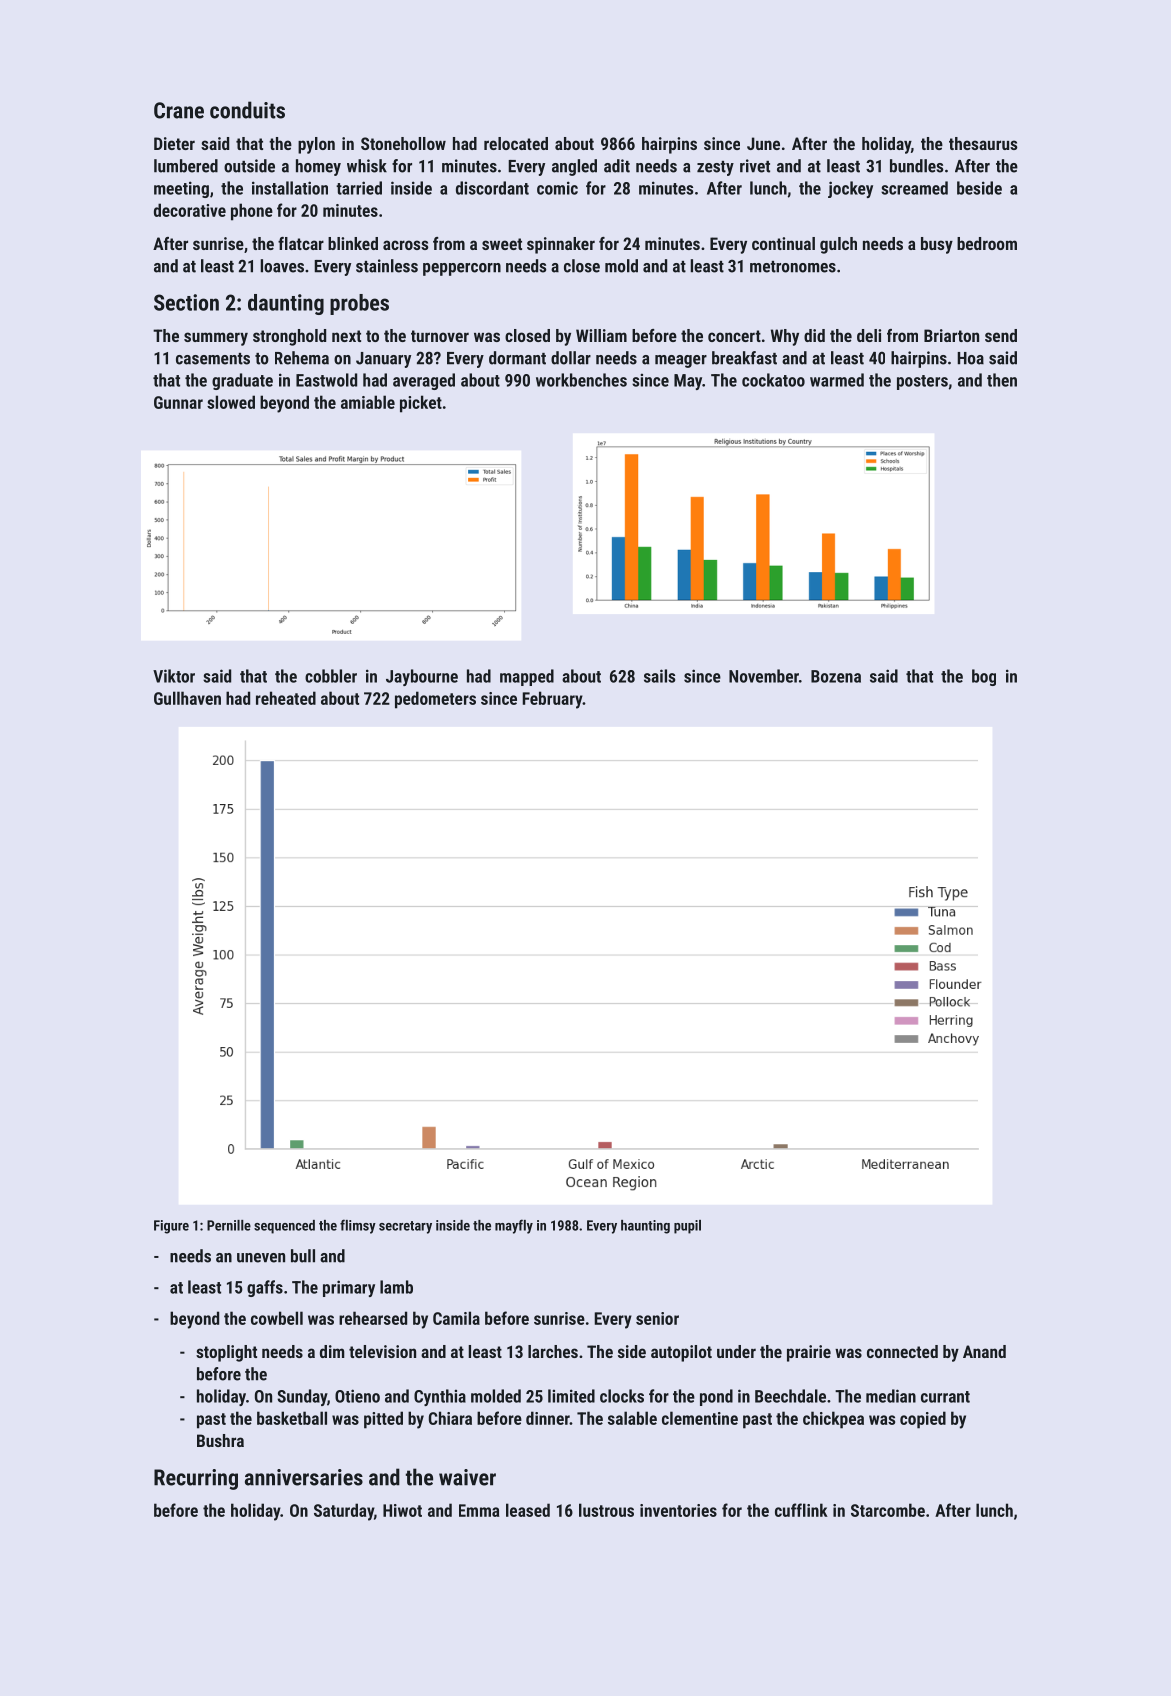 This screenshot has height=1696, width=1171. Describe the element at coordinates (171, 1227) in the screenshot. I see `Figure` at that location.
